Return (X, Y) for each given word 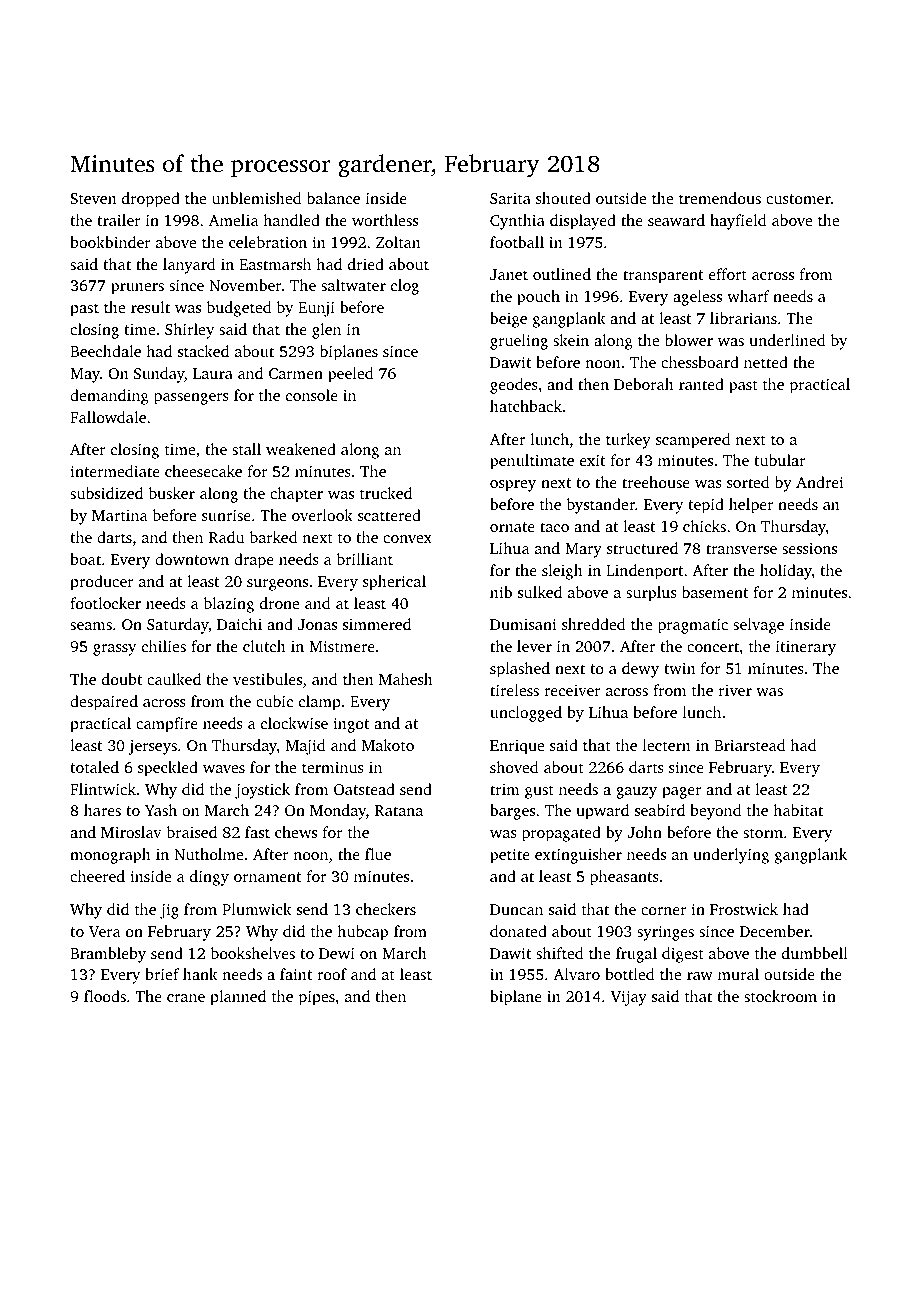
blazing (229, 605)
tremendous (720, 198)
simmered (377, 624)
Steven (93, 198)
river (735, 690)
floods (105, 996)
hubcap (362, 933)
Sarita (510, 198)
